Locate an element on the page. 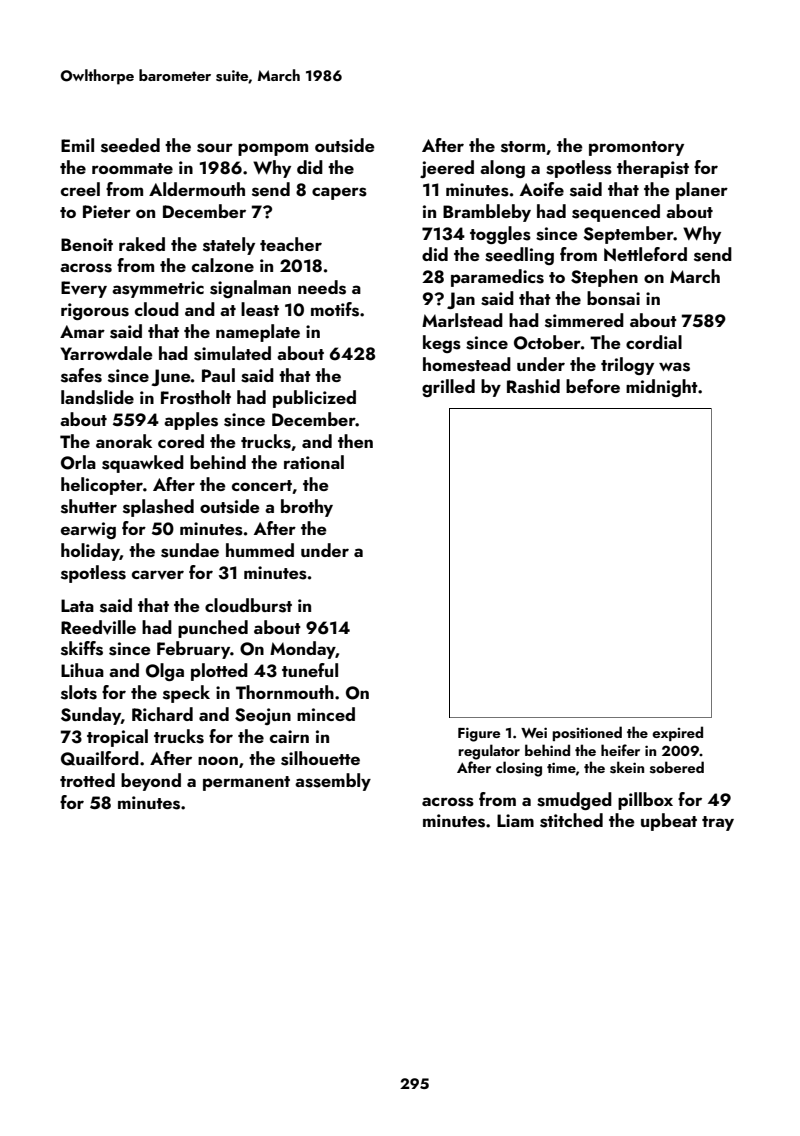 Image resolution: width=800 pixels, height=1136 pixels. splashed is located at coordinates (158, 508).
